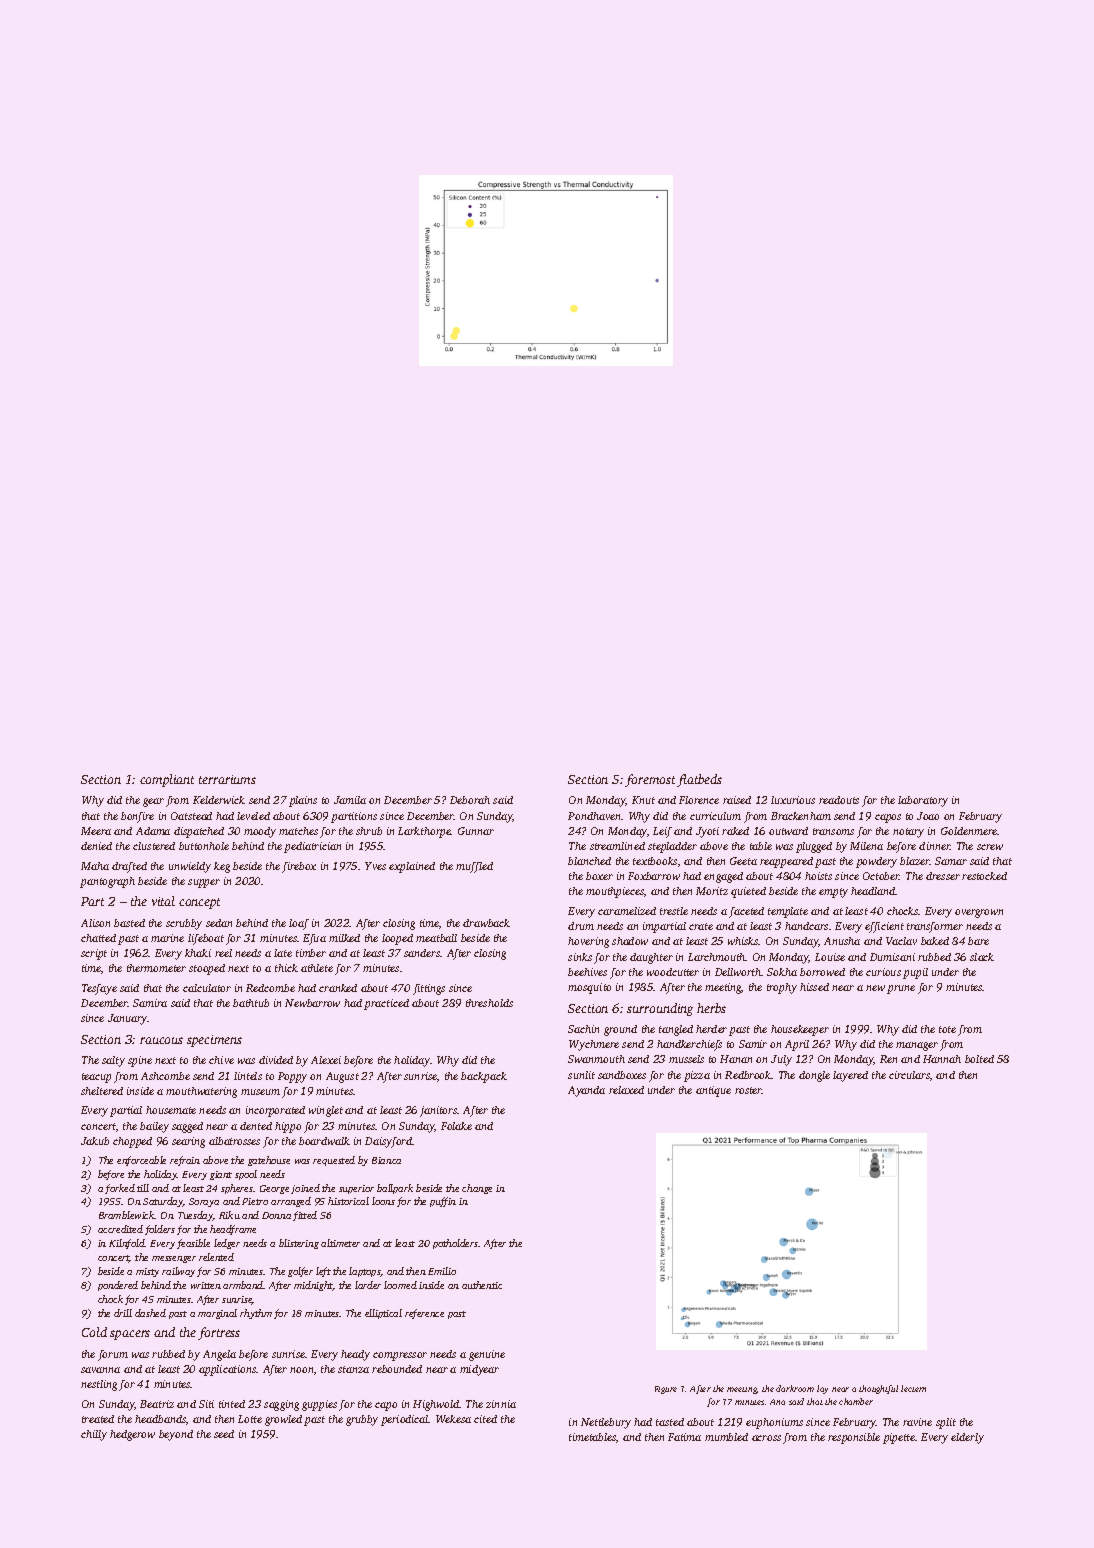  Describe the element at coordinates (338, 988) in the image. I see `cranked` at that location.
